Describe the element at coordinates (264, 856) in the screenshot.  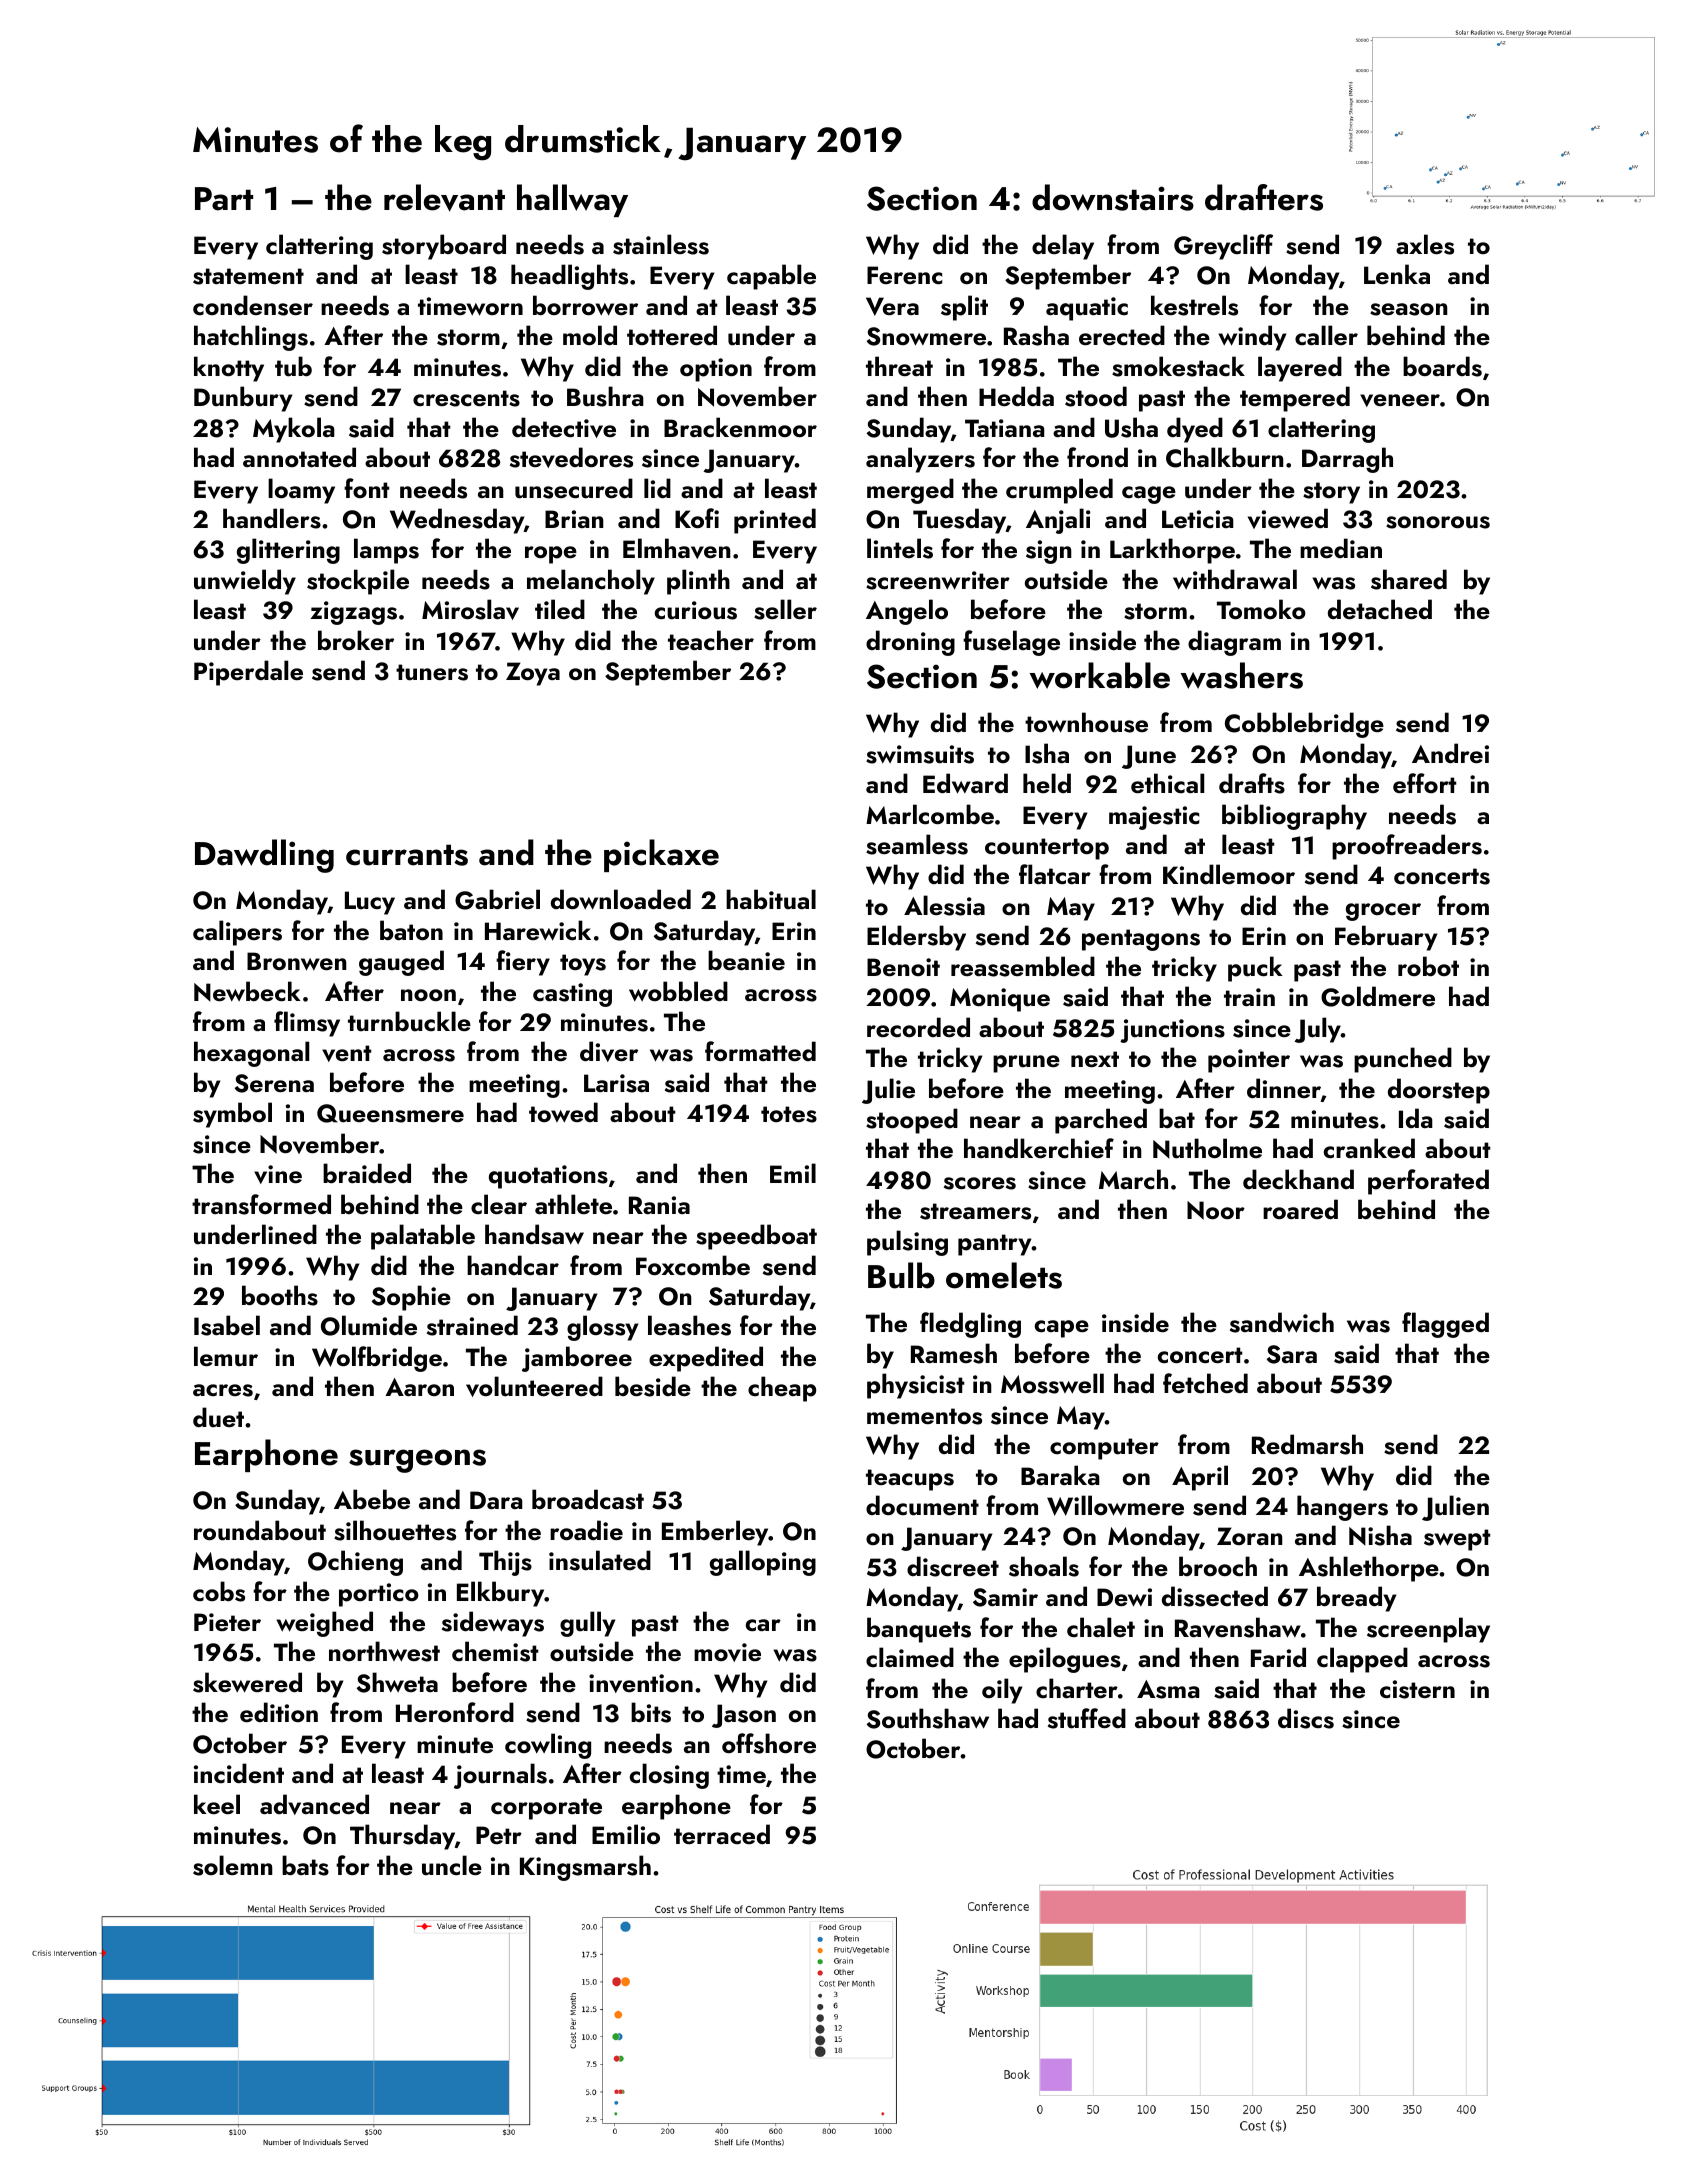
I see `Dawdling` at that location.
